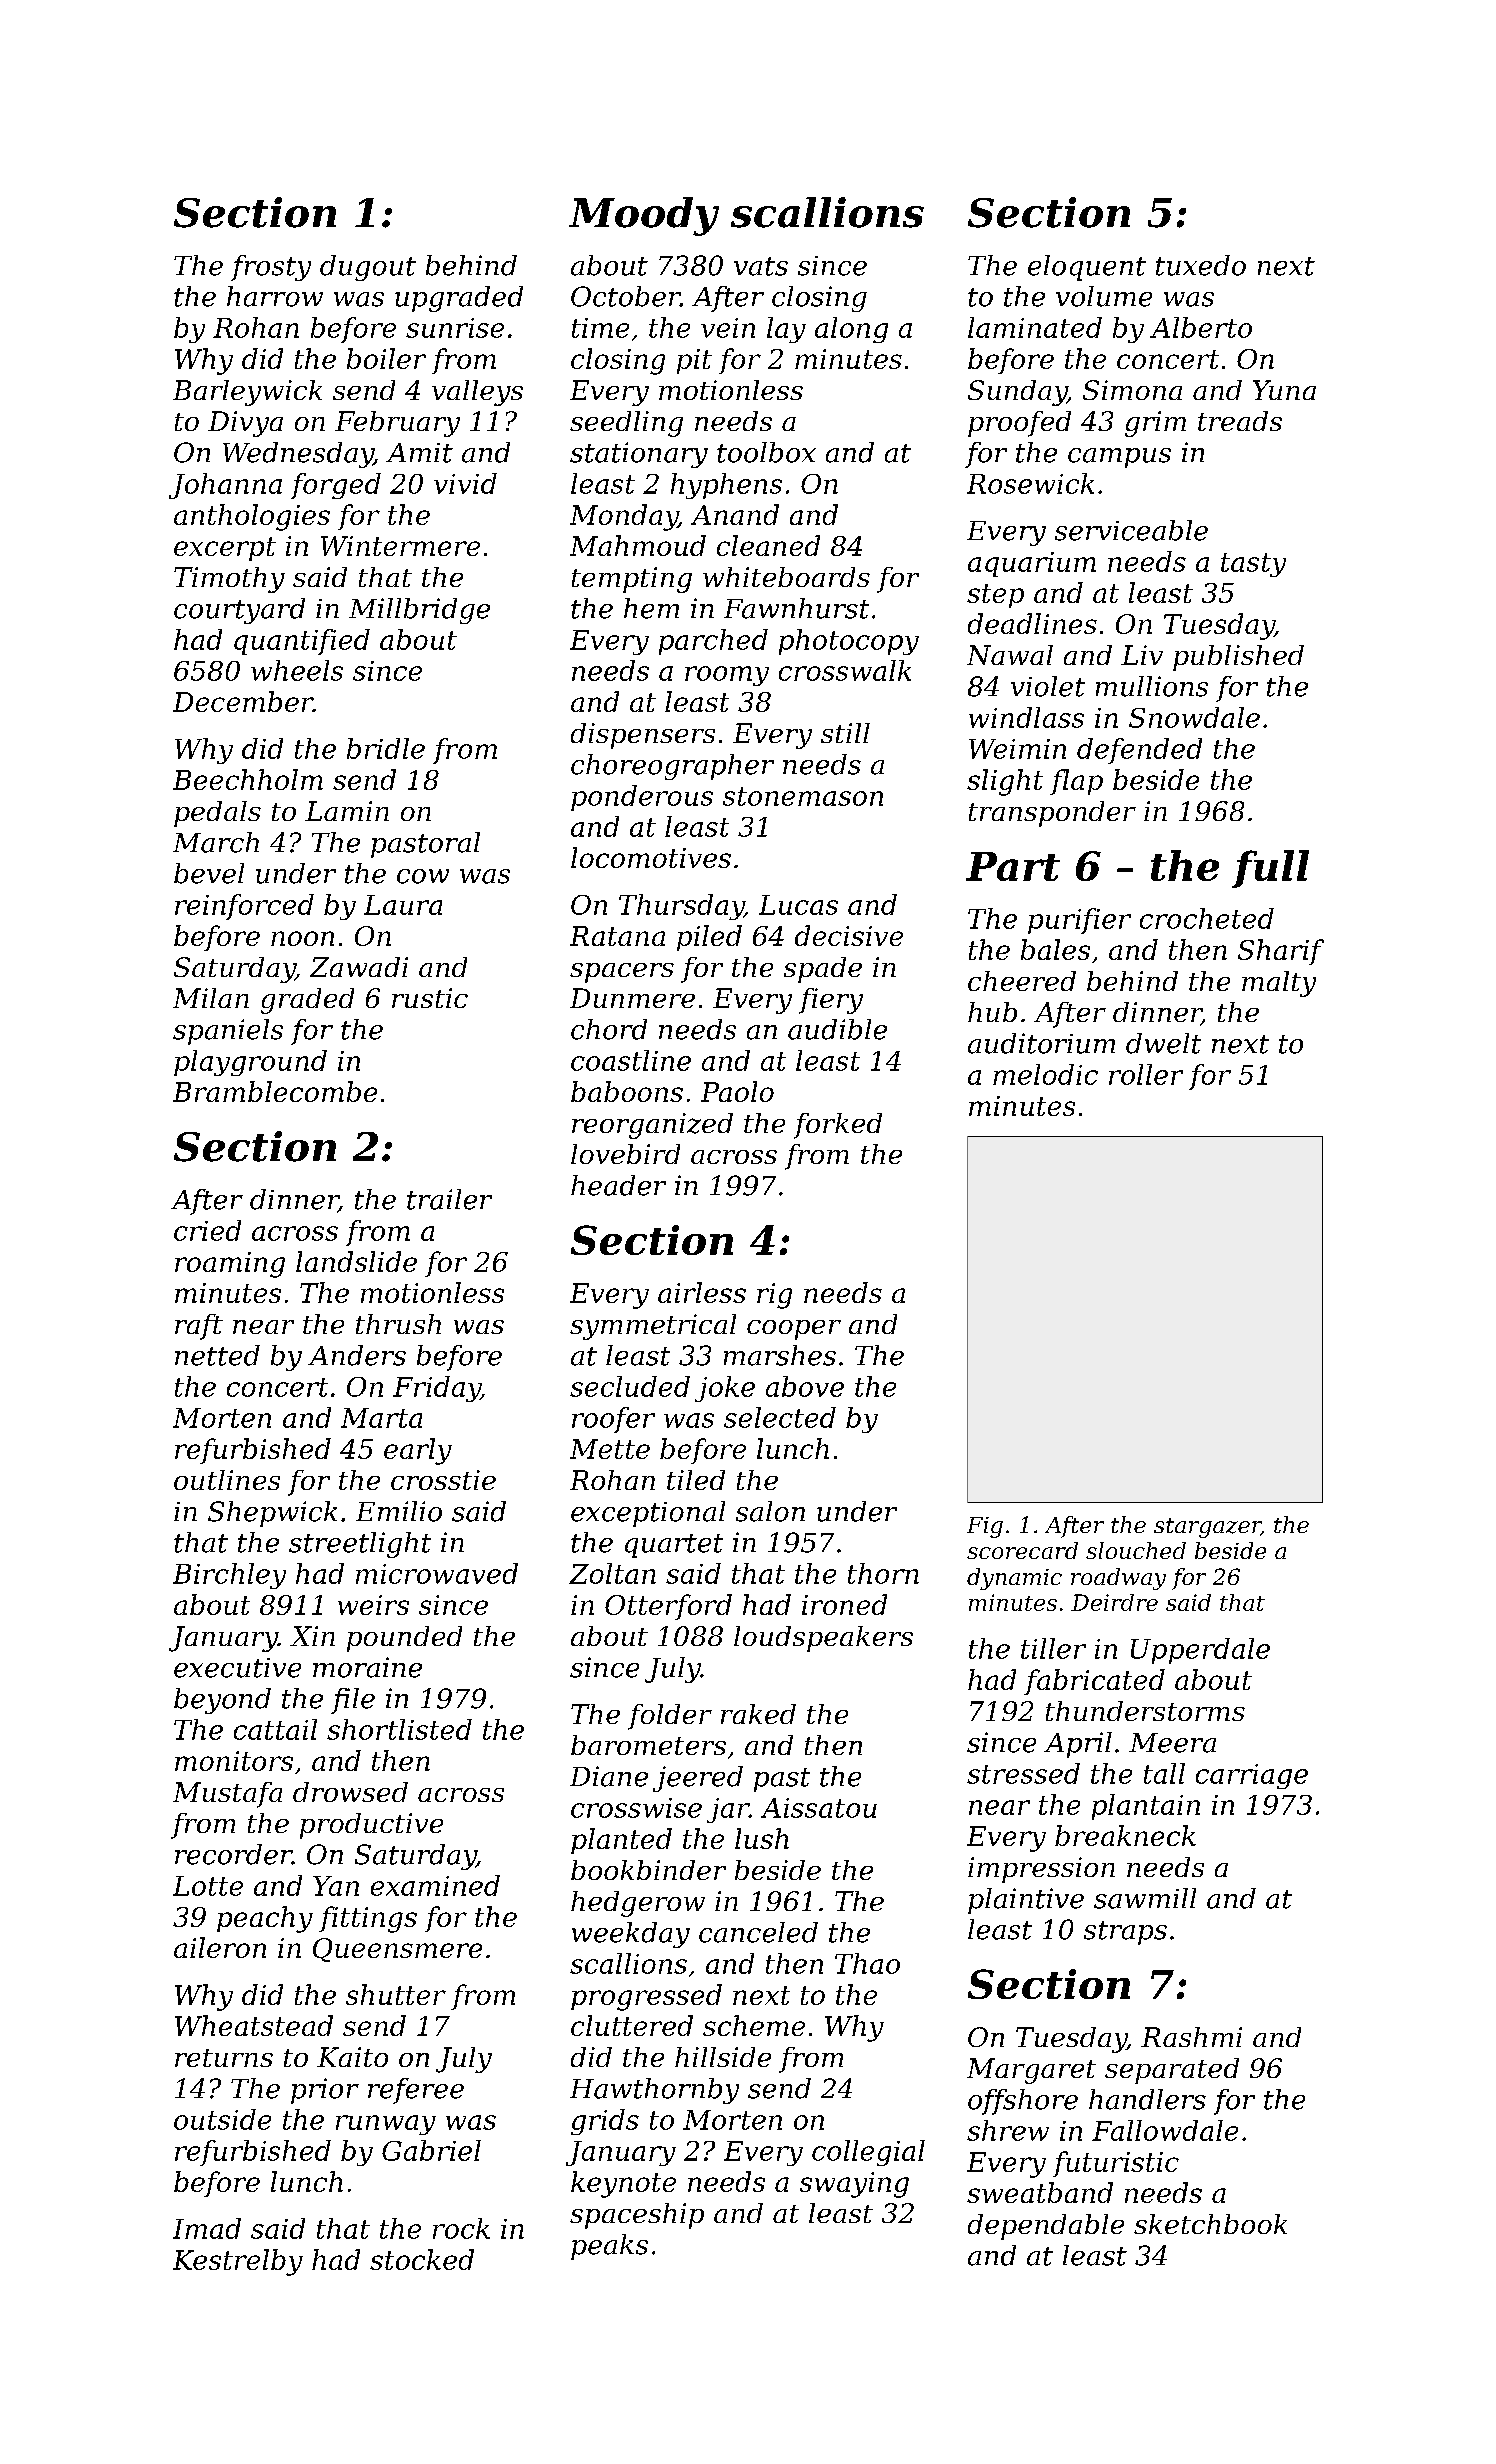  Describe the element at coordinates (435, 1885) in the page. I see `examined` at that location.
